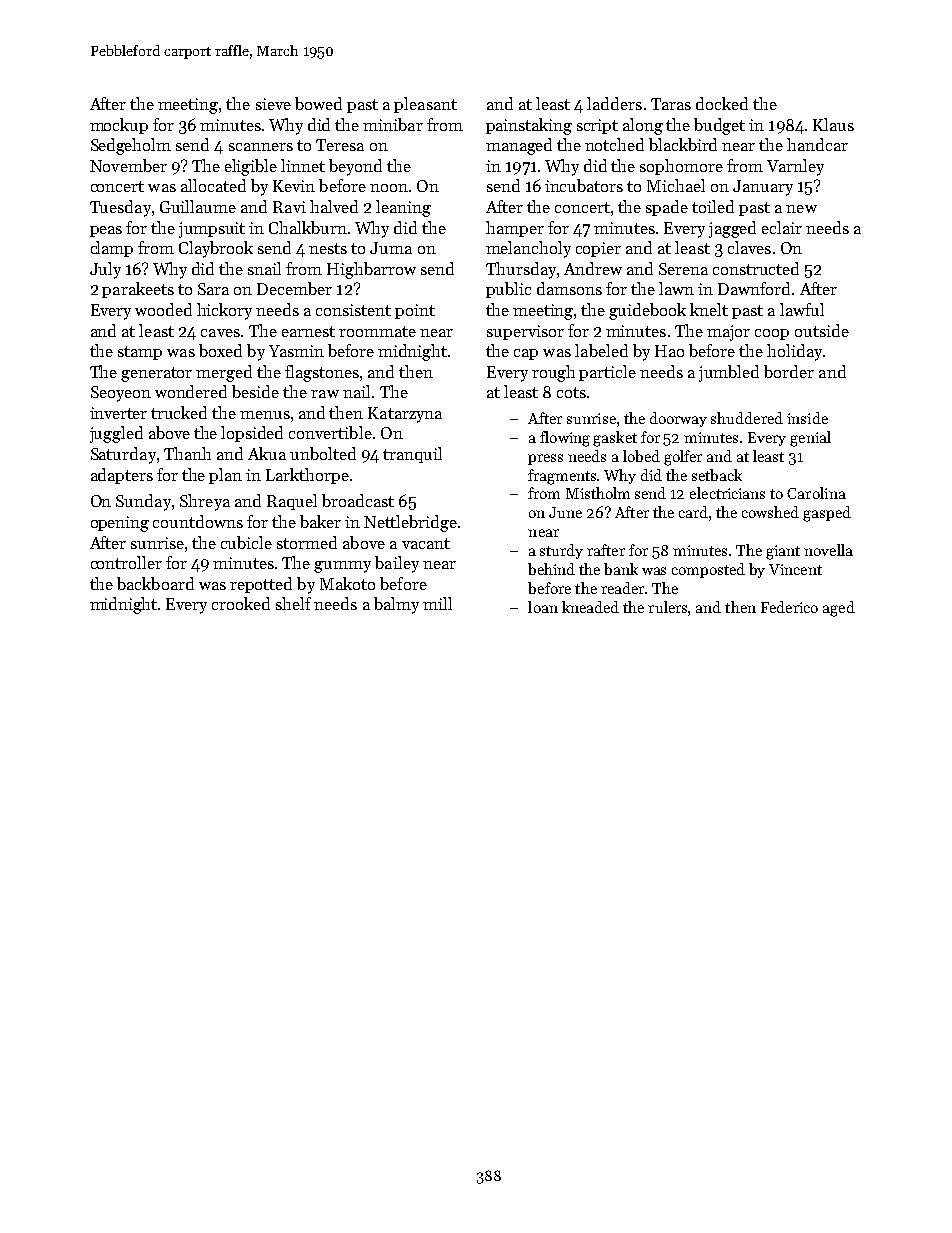  What do you see at coordinates (508, 290) in the screenshot?
I see `public` at bounding box center [508, 290].
